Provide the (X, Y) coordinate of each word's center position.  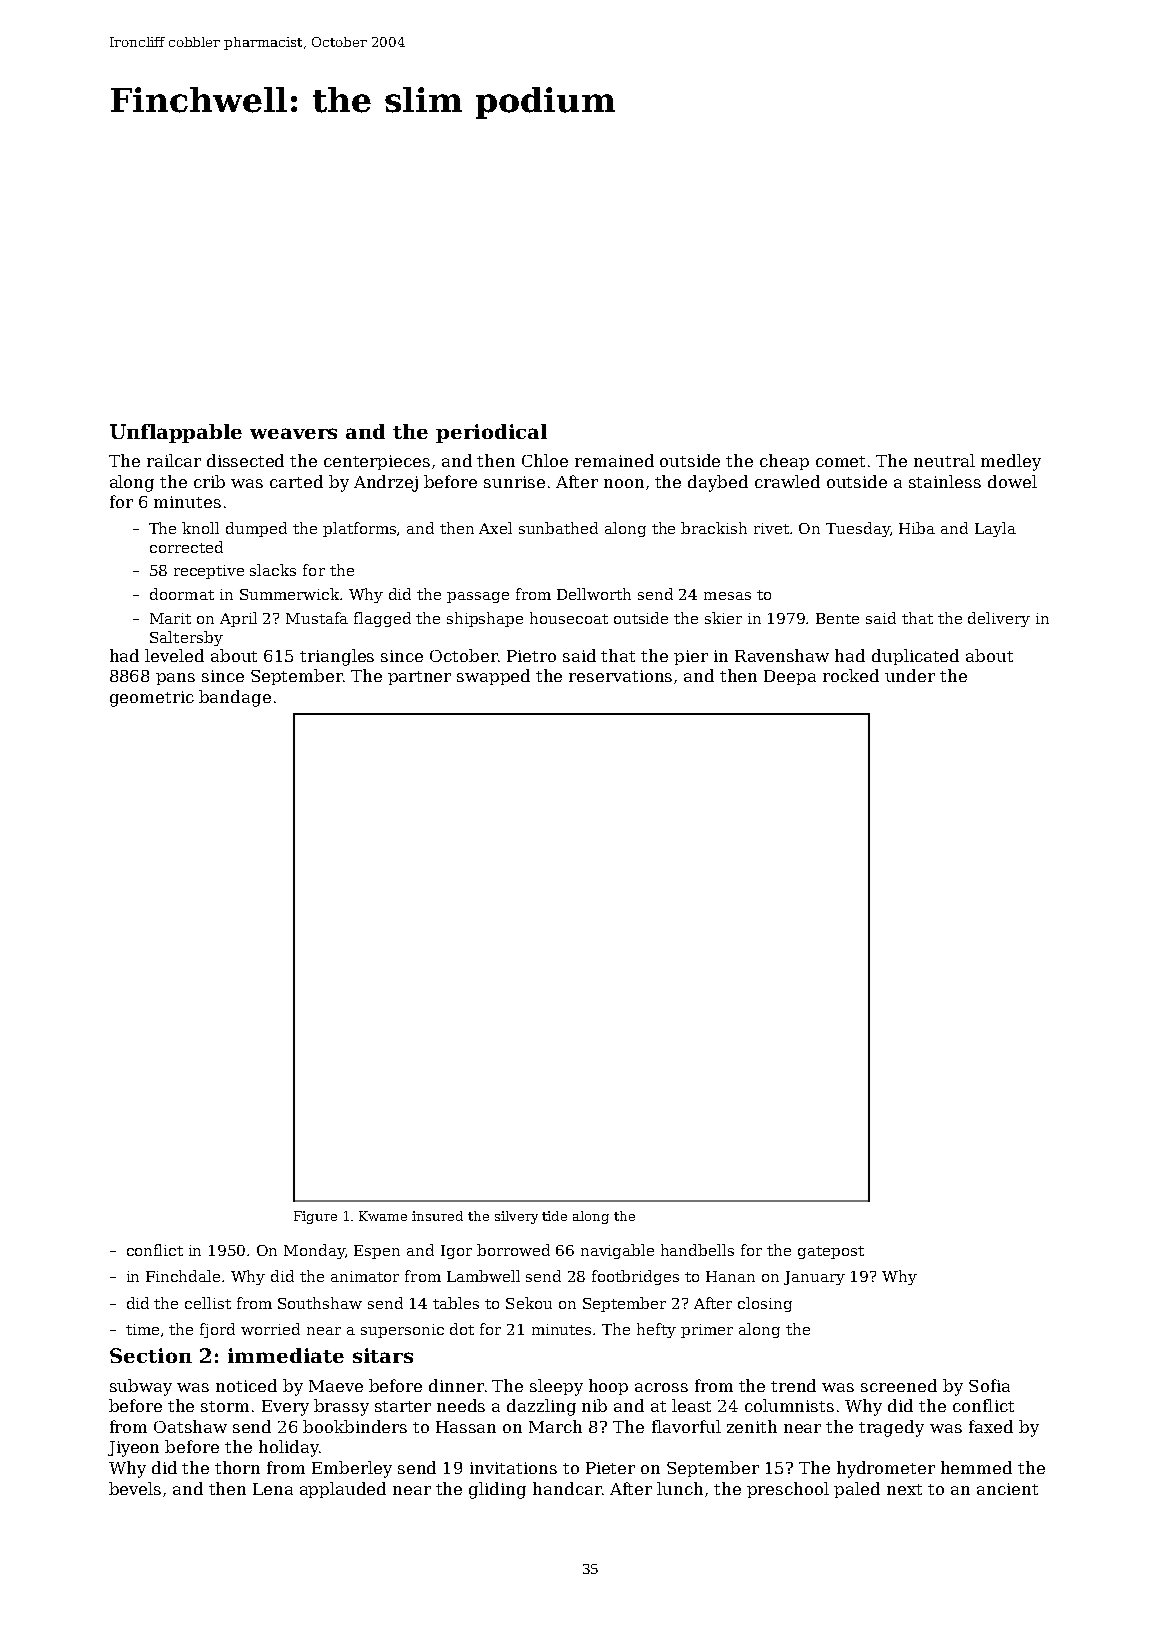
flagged (382, 619)
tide (554, 1216)
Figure (315, 1217)
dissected (245, 460)
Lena (273, 1489)
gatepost (831, 1252)
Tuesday (858, 529)
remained (614, 460)
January (814, 1278)
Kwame (383, 1216)
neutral (944, 460)
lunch (680, 1488)
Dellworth (594, 594)
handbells (697, 1250)
